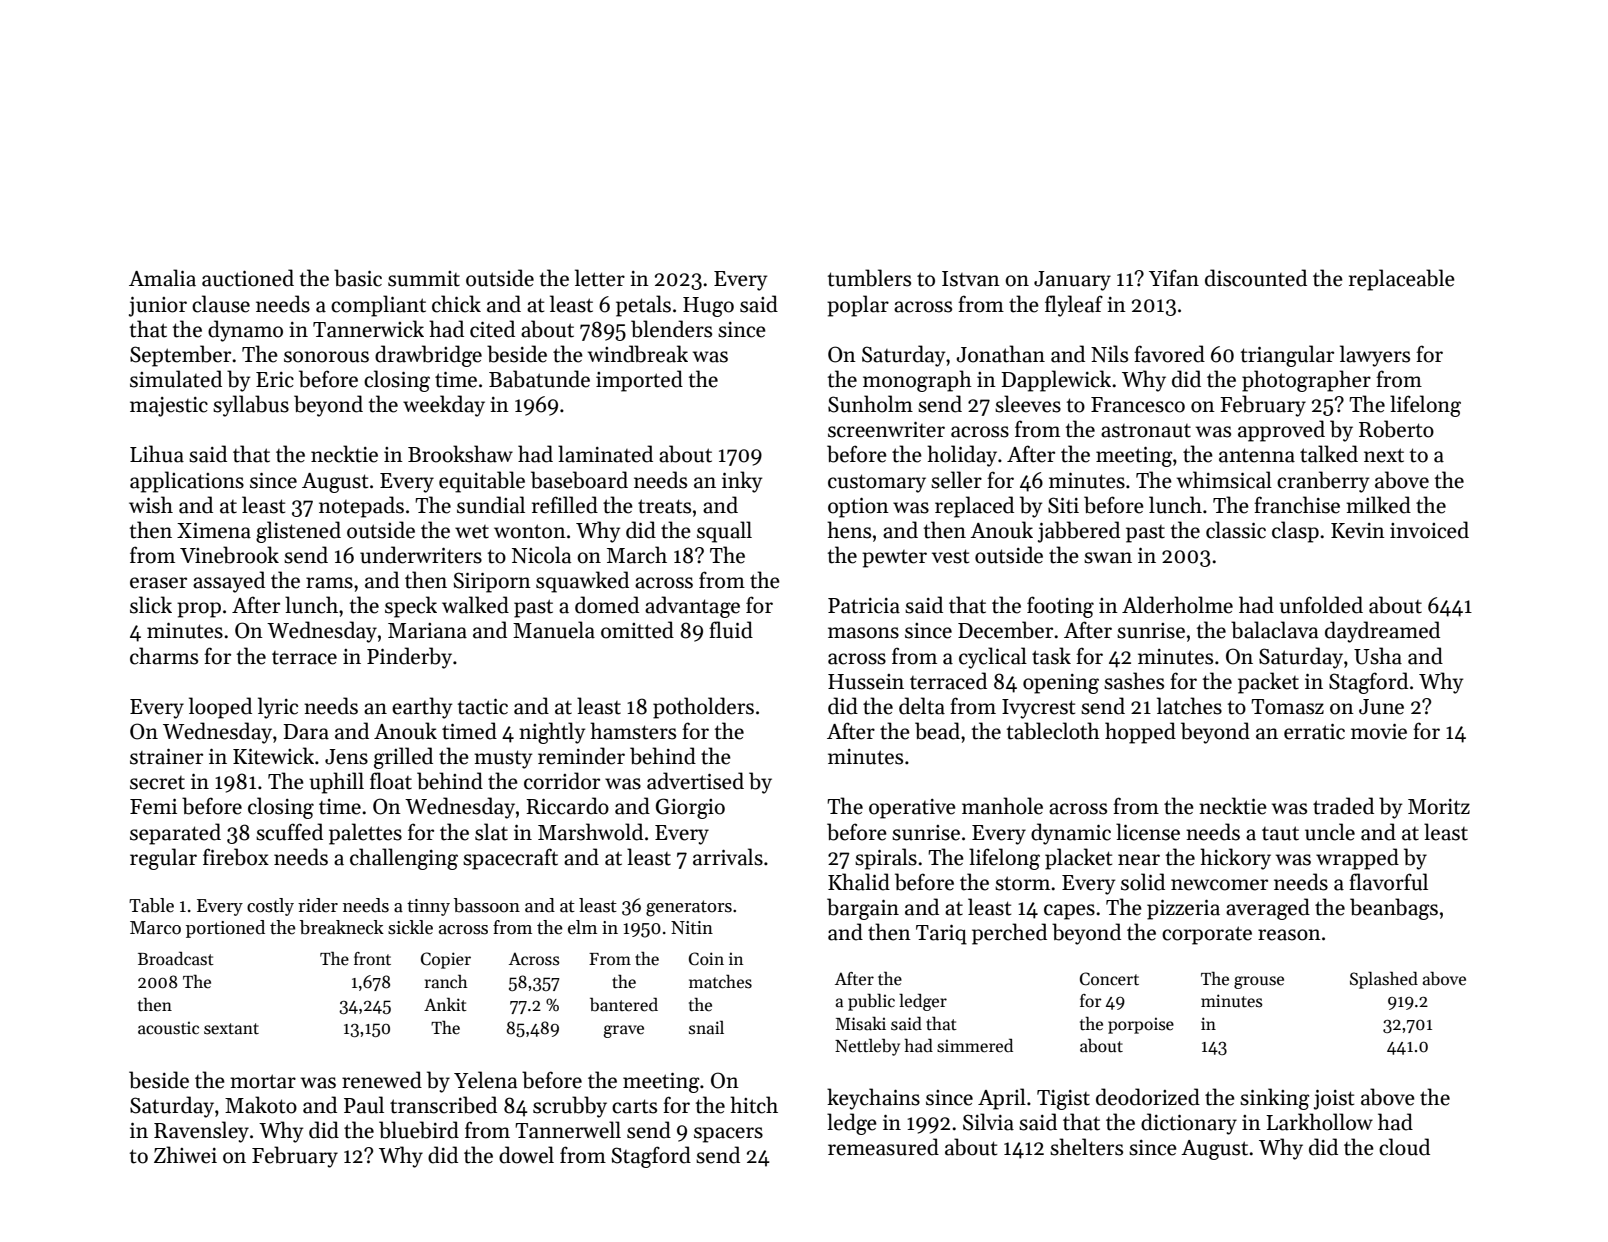 The image size is (1608, 1242). What do you see at coordinates (236, 857) in the screenshot?
I see `firebox` at bounding box center [236, 857].
